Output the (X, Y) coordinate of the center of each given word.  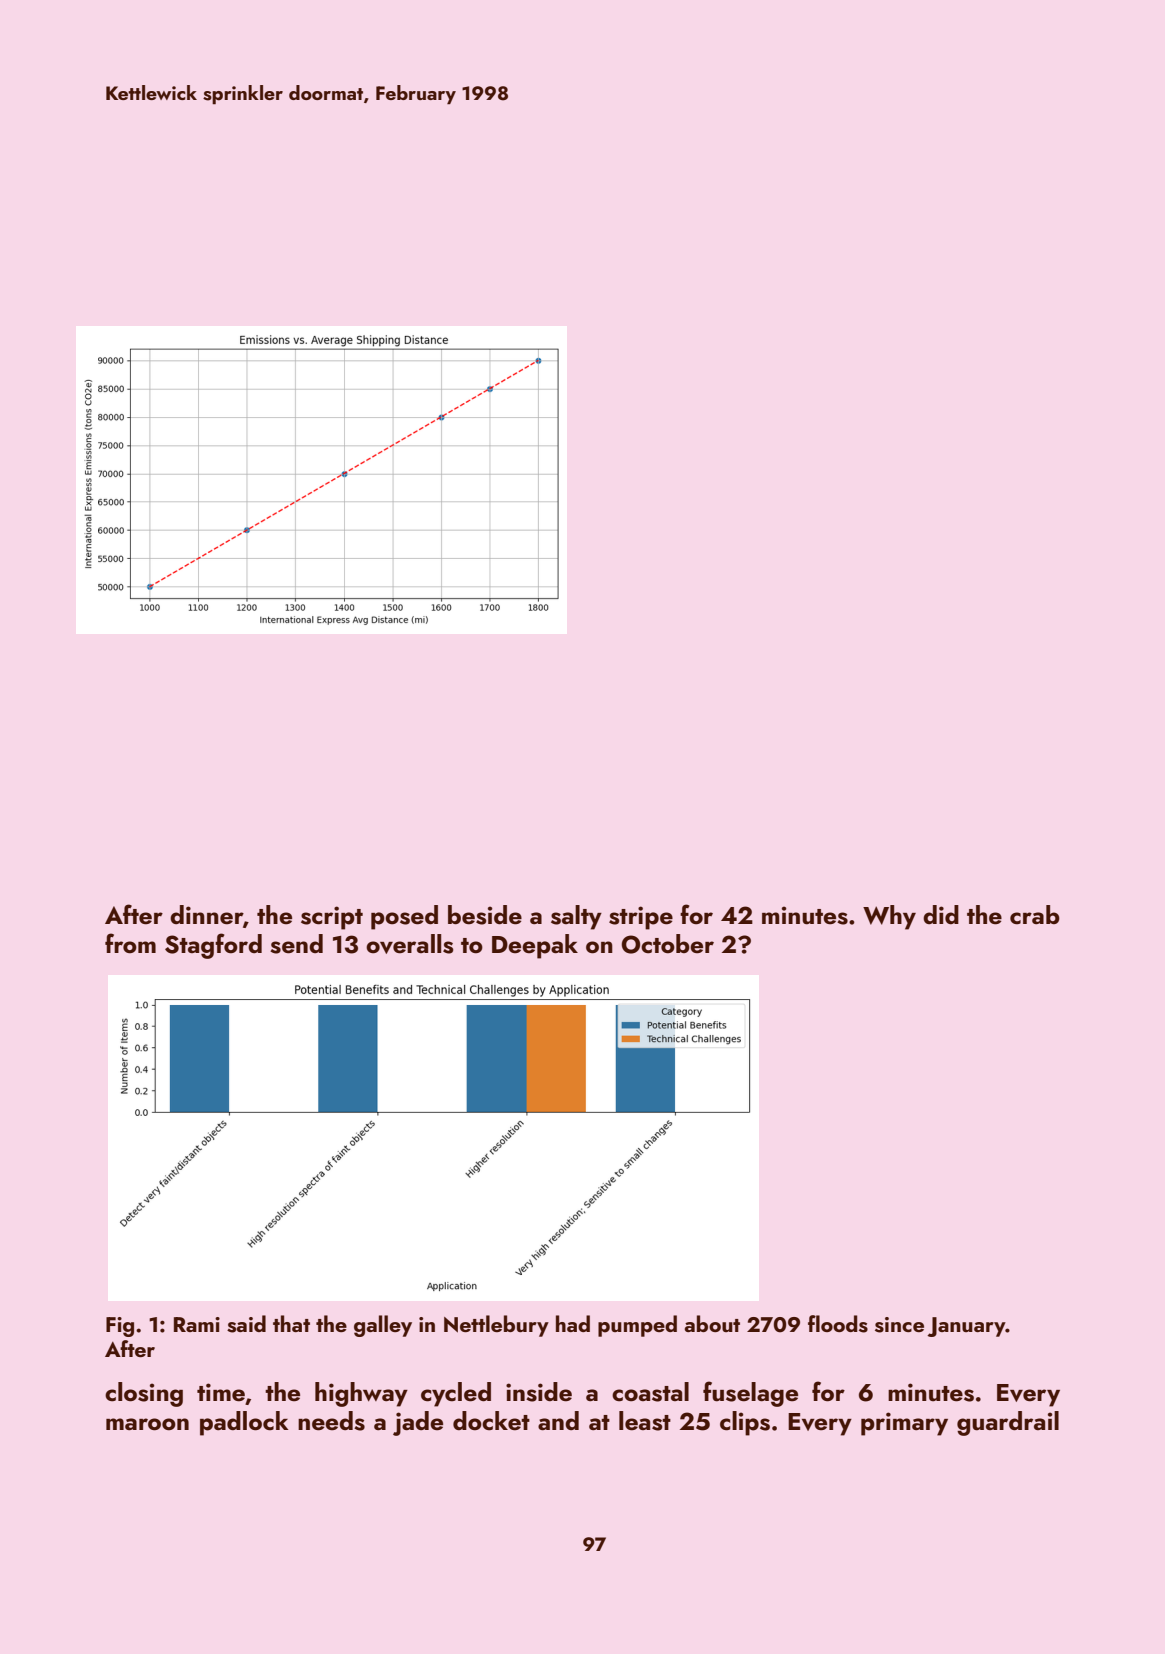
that (291, 1323)
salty (576, 917)
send (296, 944)
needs (331, 1421)
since (899, 1325)
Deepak (535, 946)
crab (1035, 915)
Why (889, 917)
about (712, 1323)
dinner (206, 915)
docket (491, 1421)
